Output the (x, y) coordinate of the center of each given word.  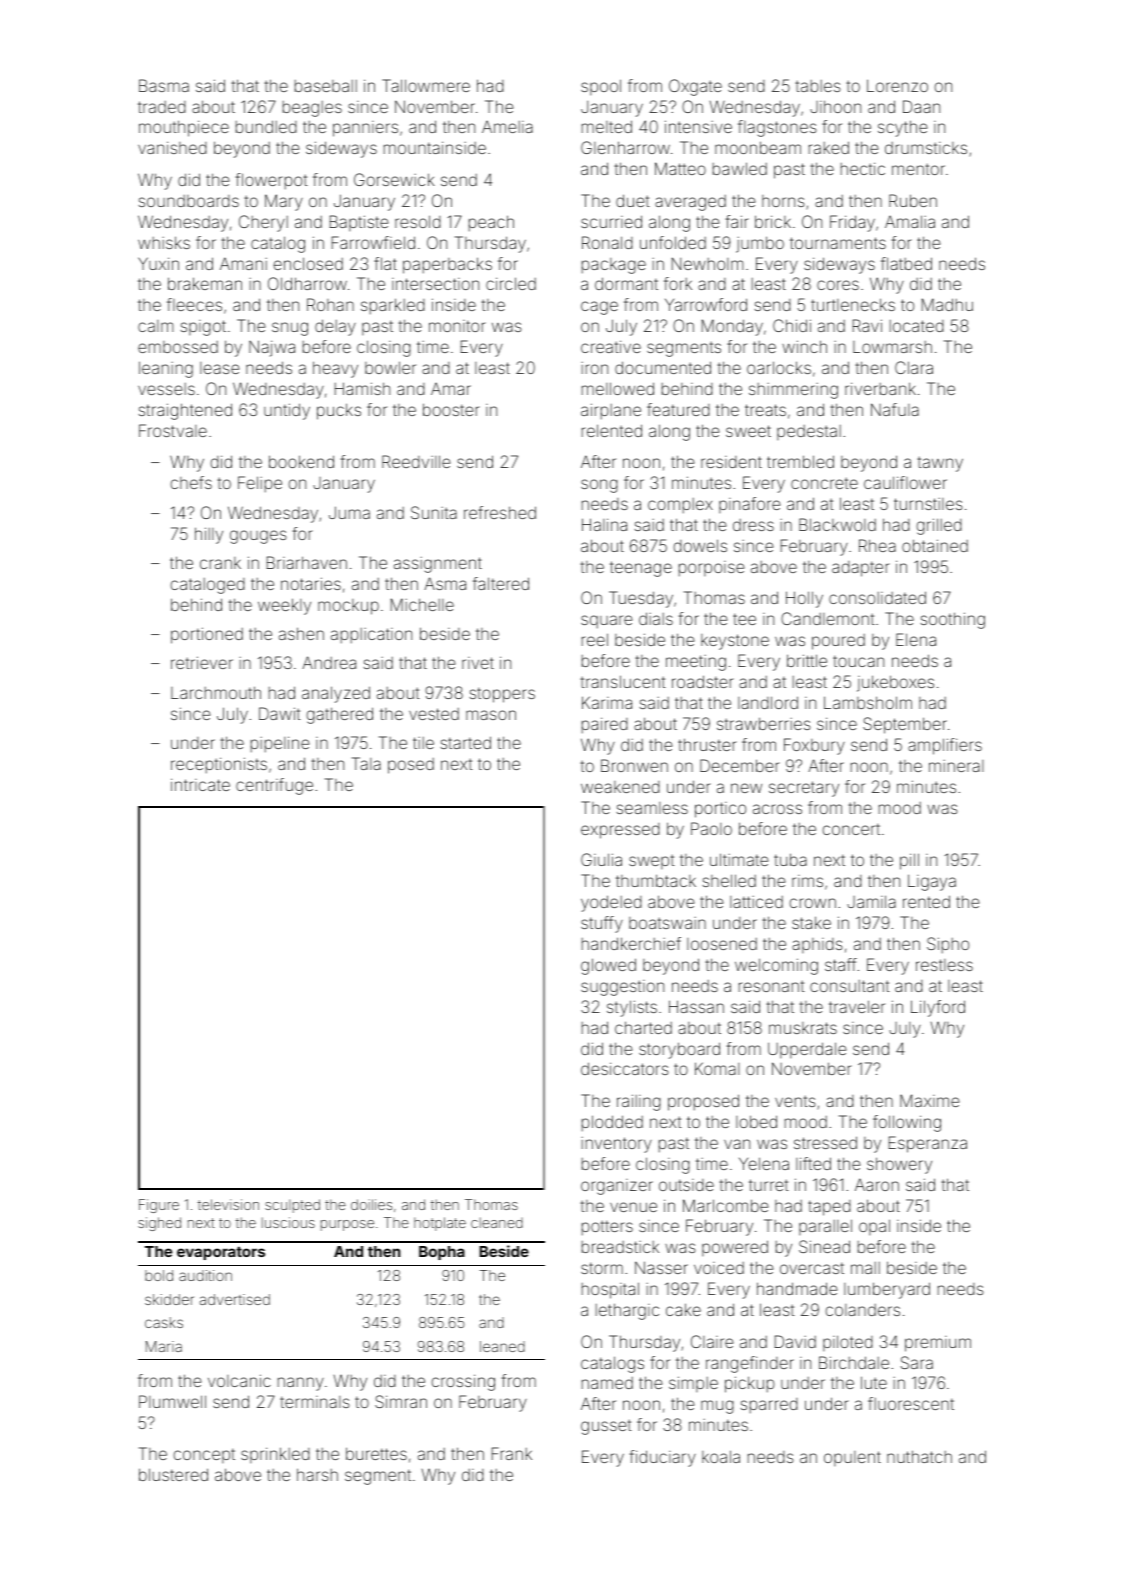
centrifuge (274, 786)
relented (612, 430)
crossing (463, 1382)
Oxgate (695, 87)
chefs (191, 482)
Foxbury (814, 746)
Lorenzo (897, 85)
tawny (940, 464)
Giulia (601, 859)
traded (162, 107)
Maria (164, 1346)
